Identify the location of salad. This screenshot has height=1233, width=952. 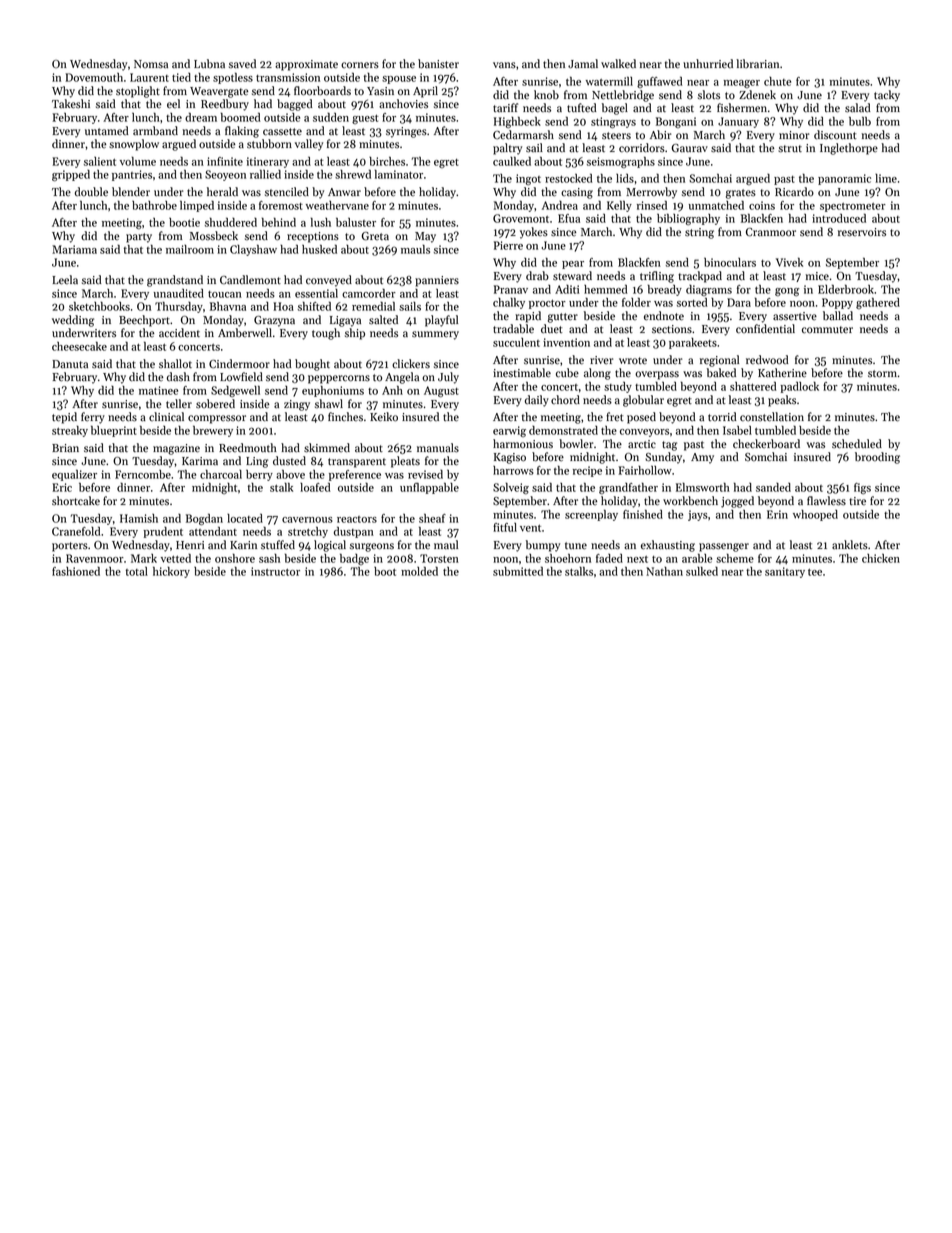
(858, 108).
